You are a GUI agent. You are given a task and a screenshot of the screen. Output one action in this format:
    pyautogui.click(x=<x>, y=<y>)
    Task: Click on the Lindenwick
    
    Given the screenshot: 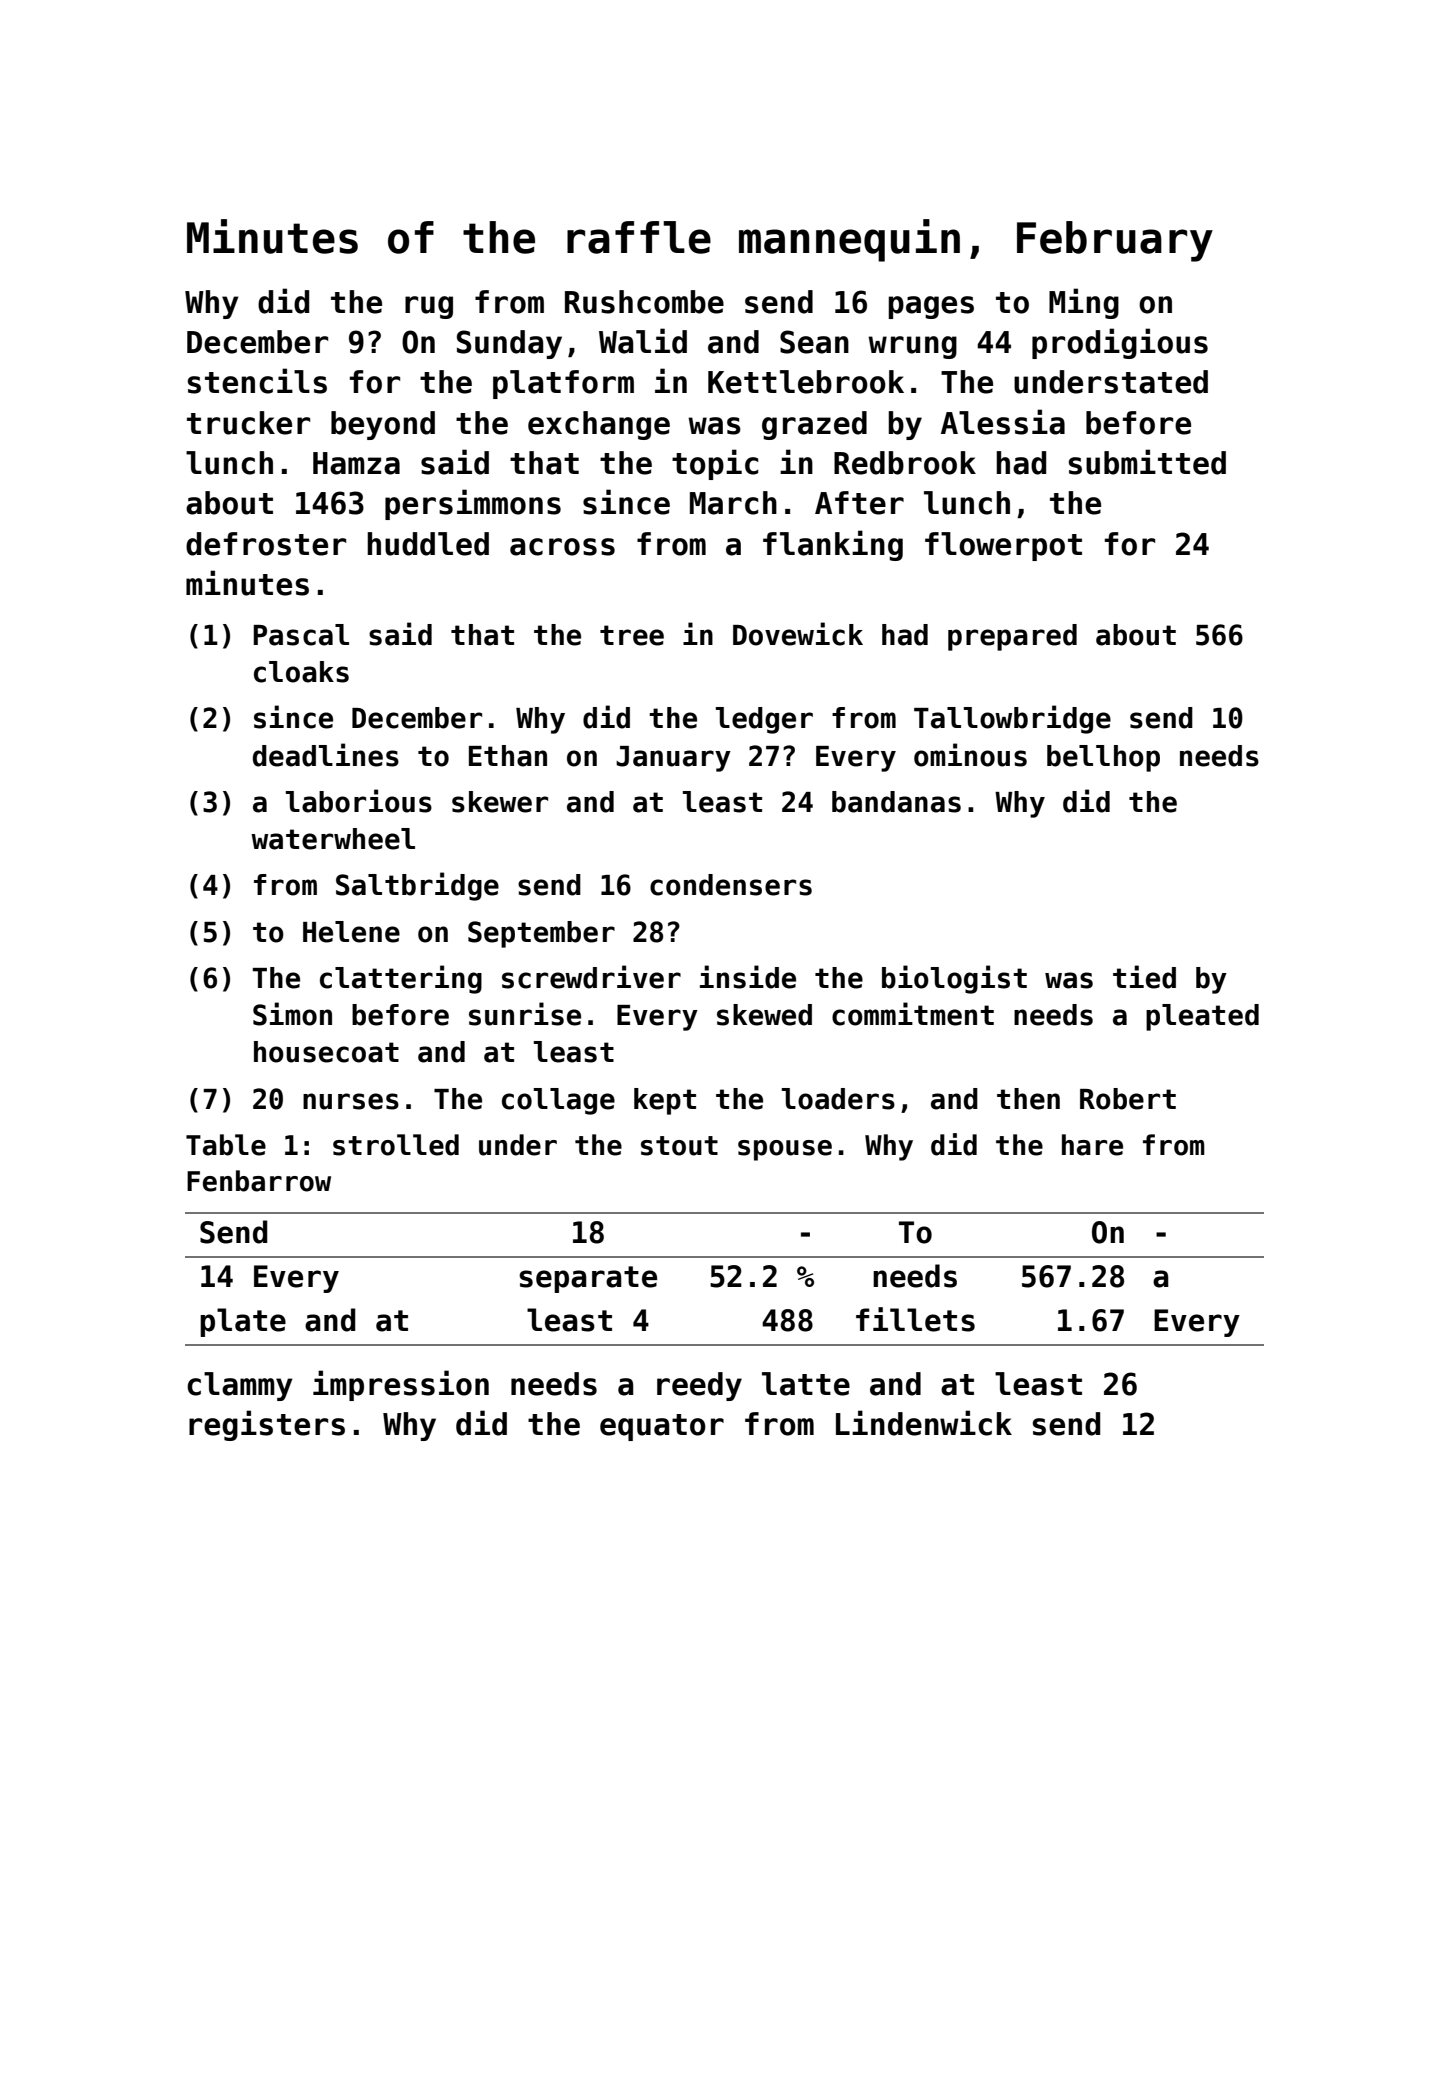 What is the action you would take?
    pyautogui.click(x=924, y=1423)
